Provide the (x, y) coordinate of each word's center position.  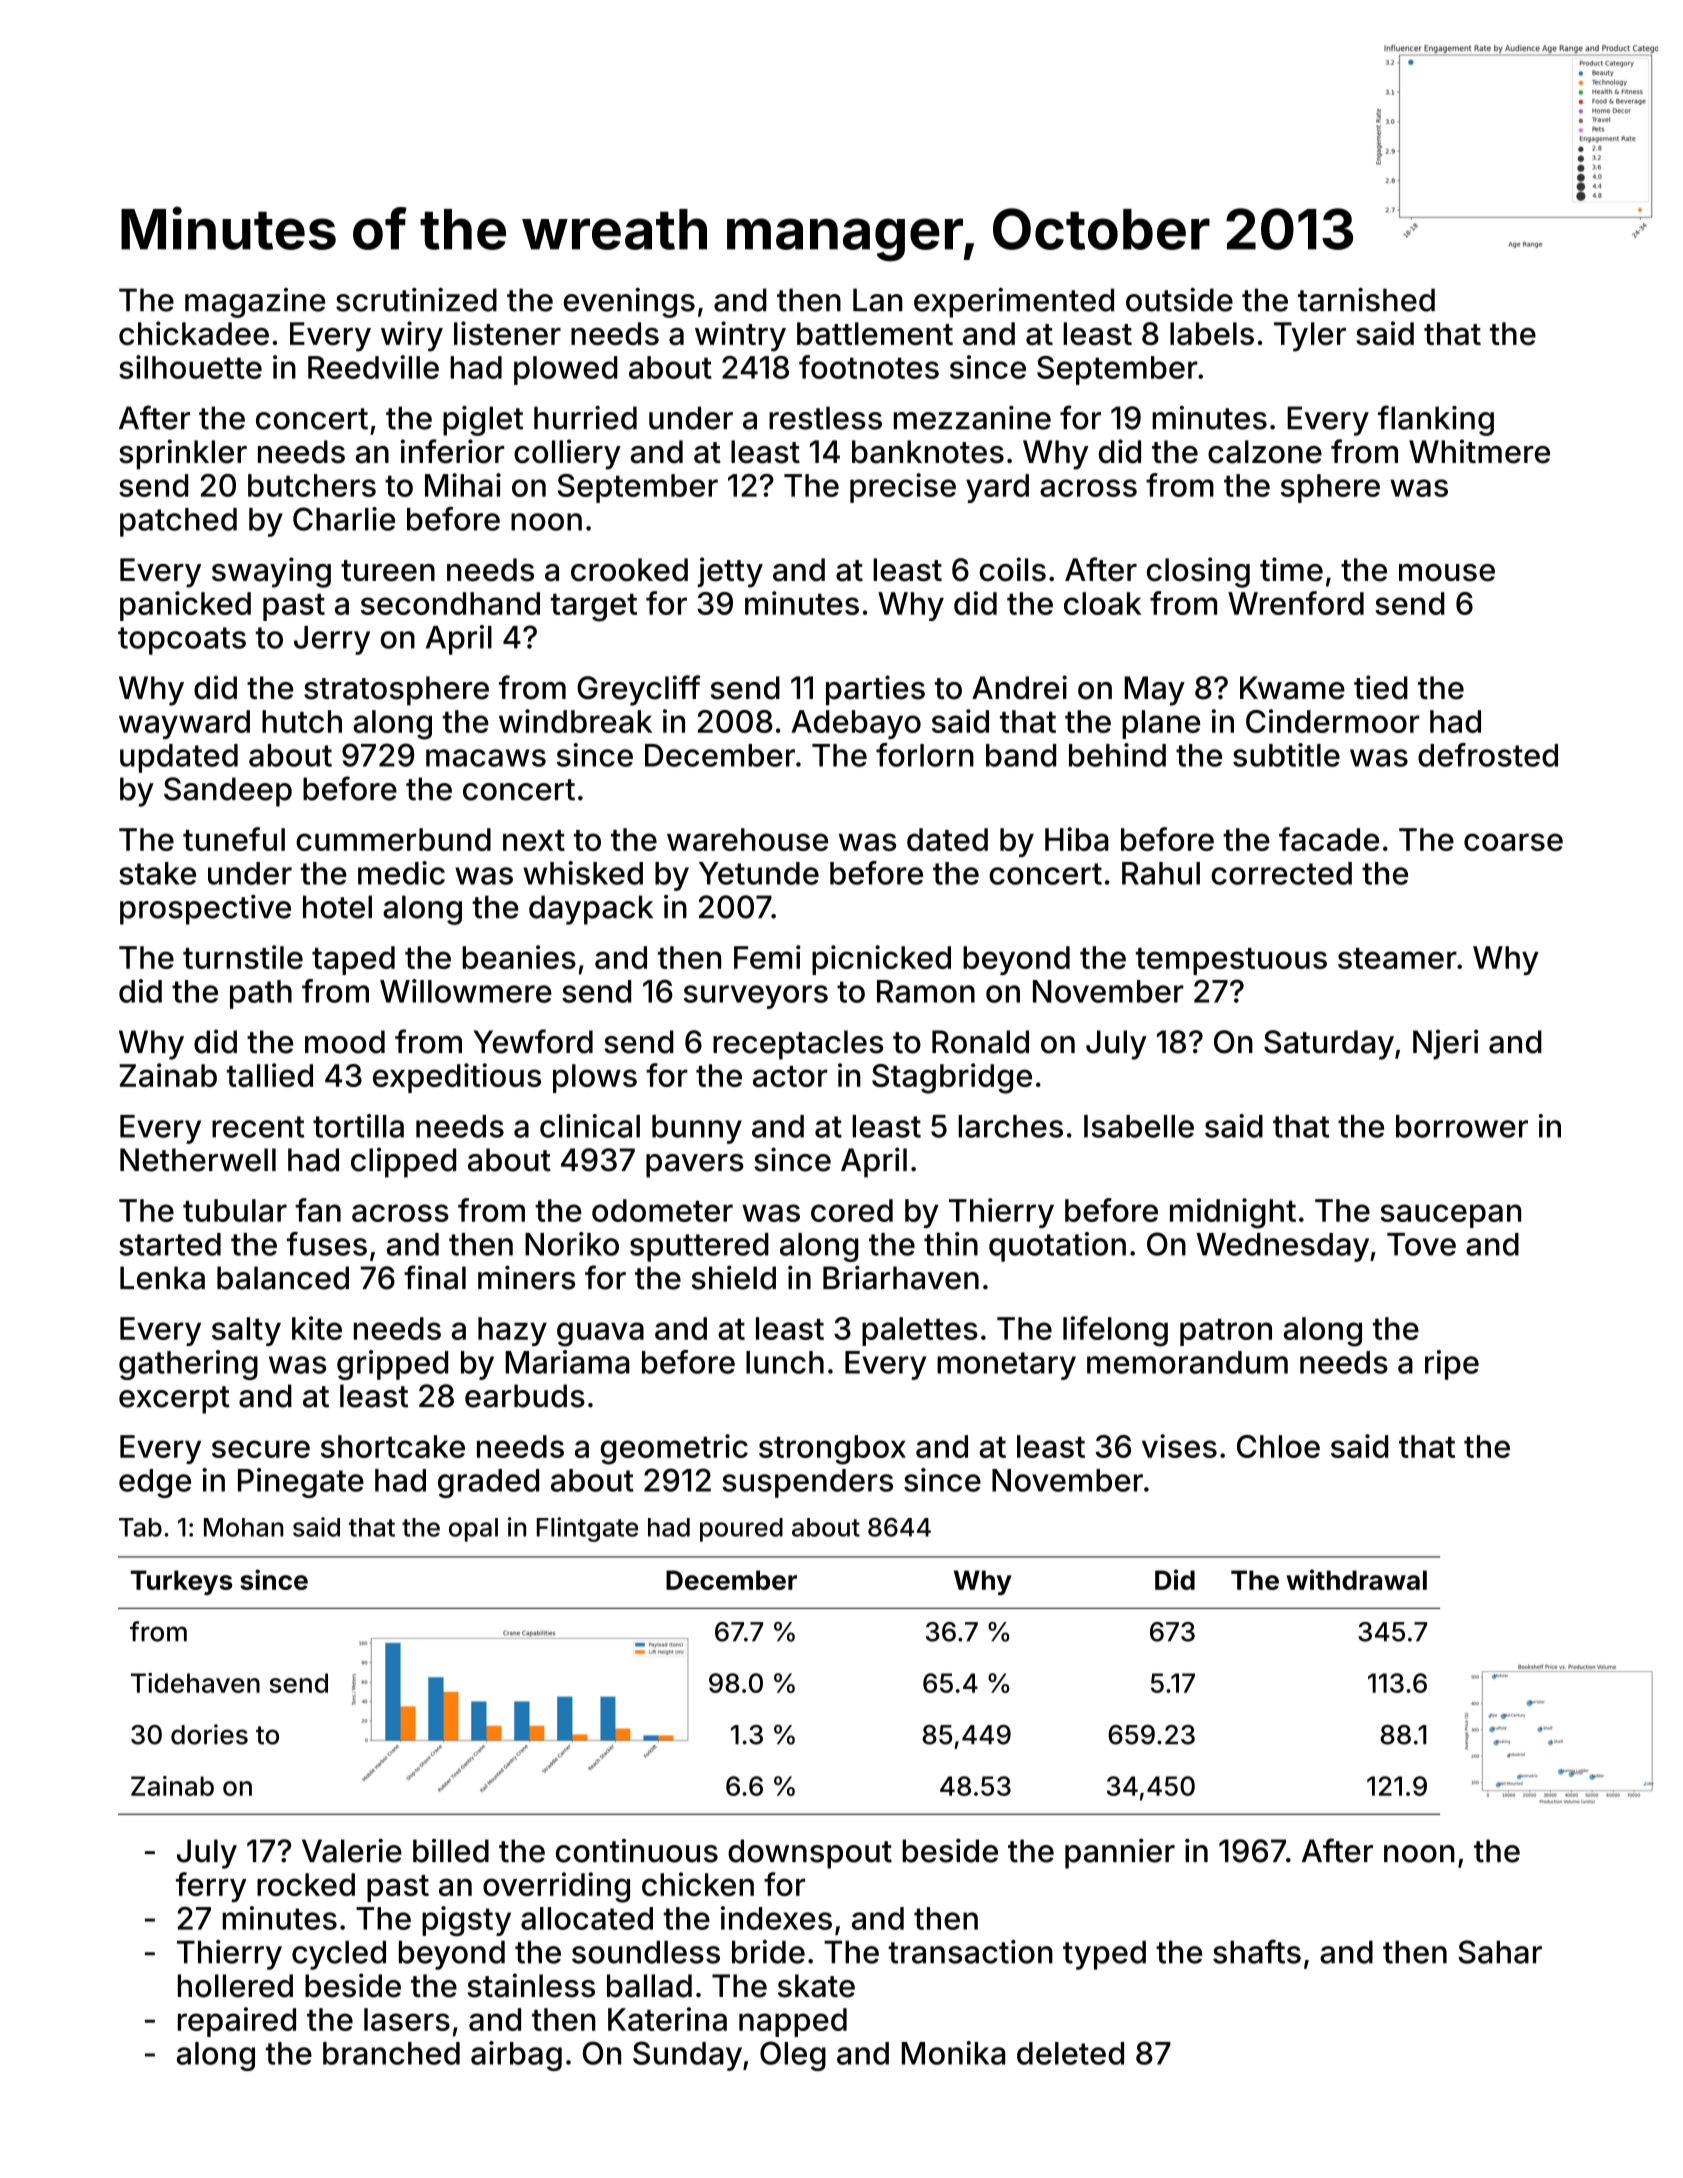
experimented (1014, 303)
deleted (1070, 2053)
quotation (1057, 1247)
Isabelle (1139, 1126)
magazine (255, 303)
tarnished (1366, 300)
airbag (516, 2056)
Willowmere (466, 991)
